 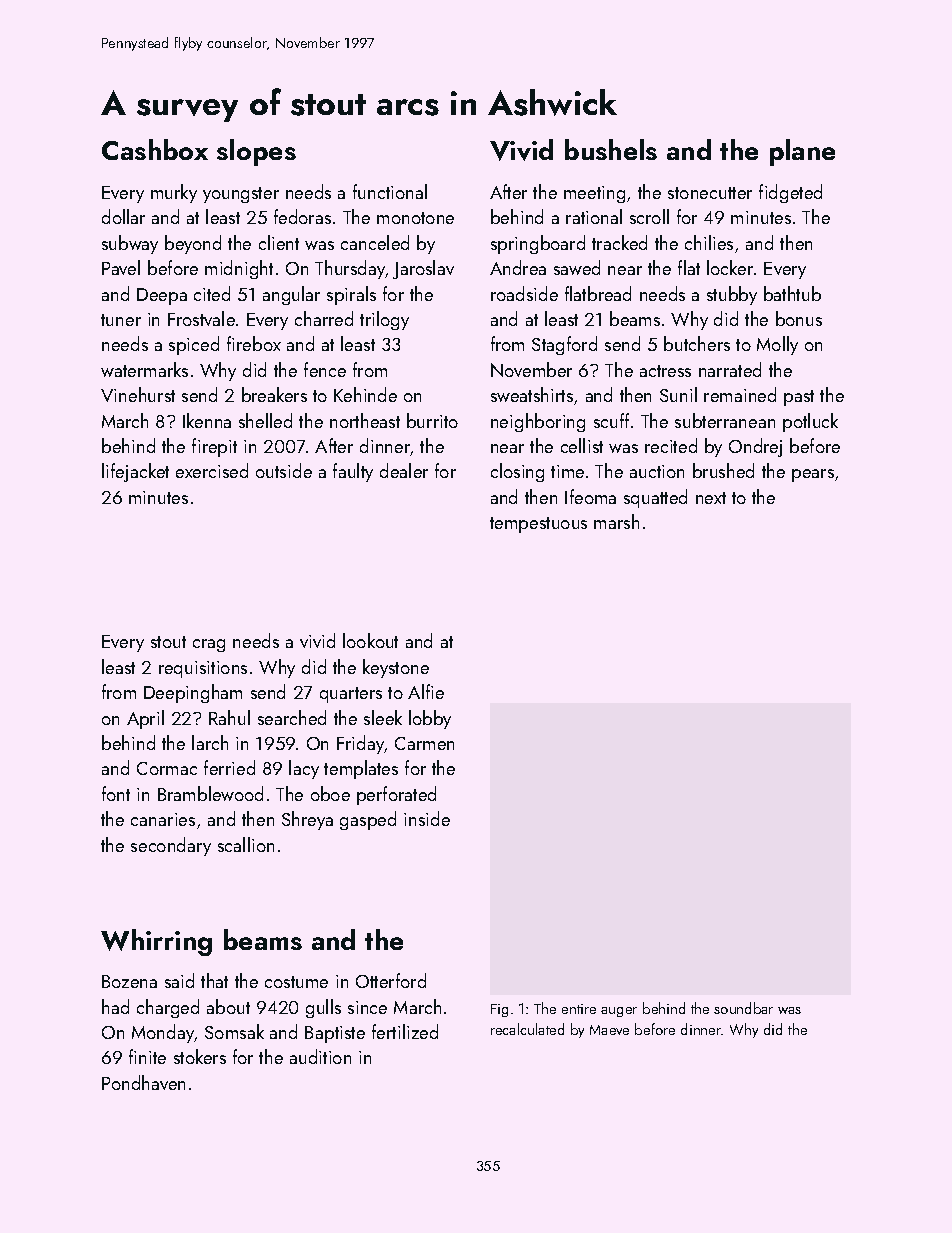 I want to click on Shreya, so click(x=307, y=820).
